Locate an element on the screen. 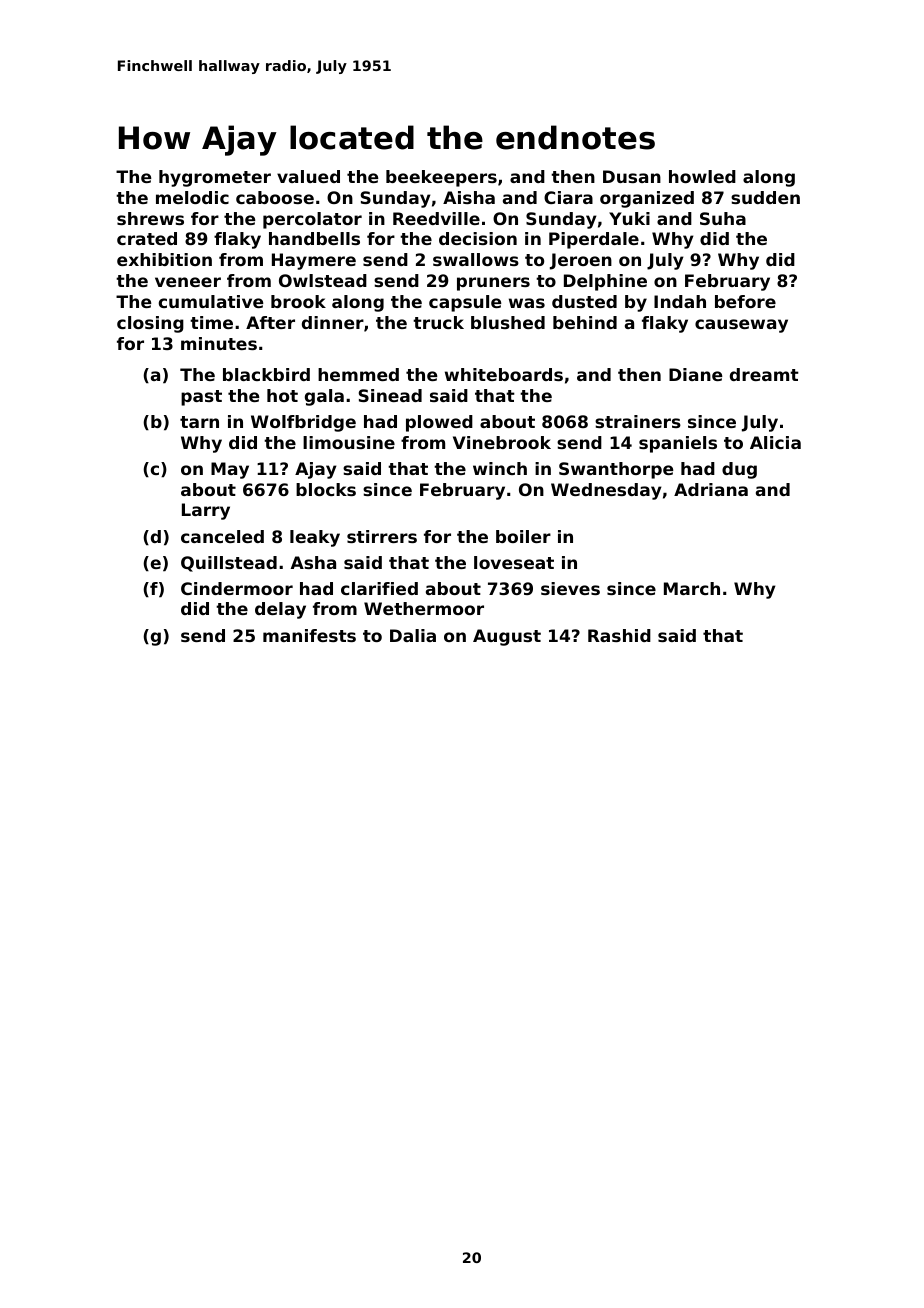 This screenshot has height=1308, width=924. truck is located at coordinates (438, 322).
